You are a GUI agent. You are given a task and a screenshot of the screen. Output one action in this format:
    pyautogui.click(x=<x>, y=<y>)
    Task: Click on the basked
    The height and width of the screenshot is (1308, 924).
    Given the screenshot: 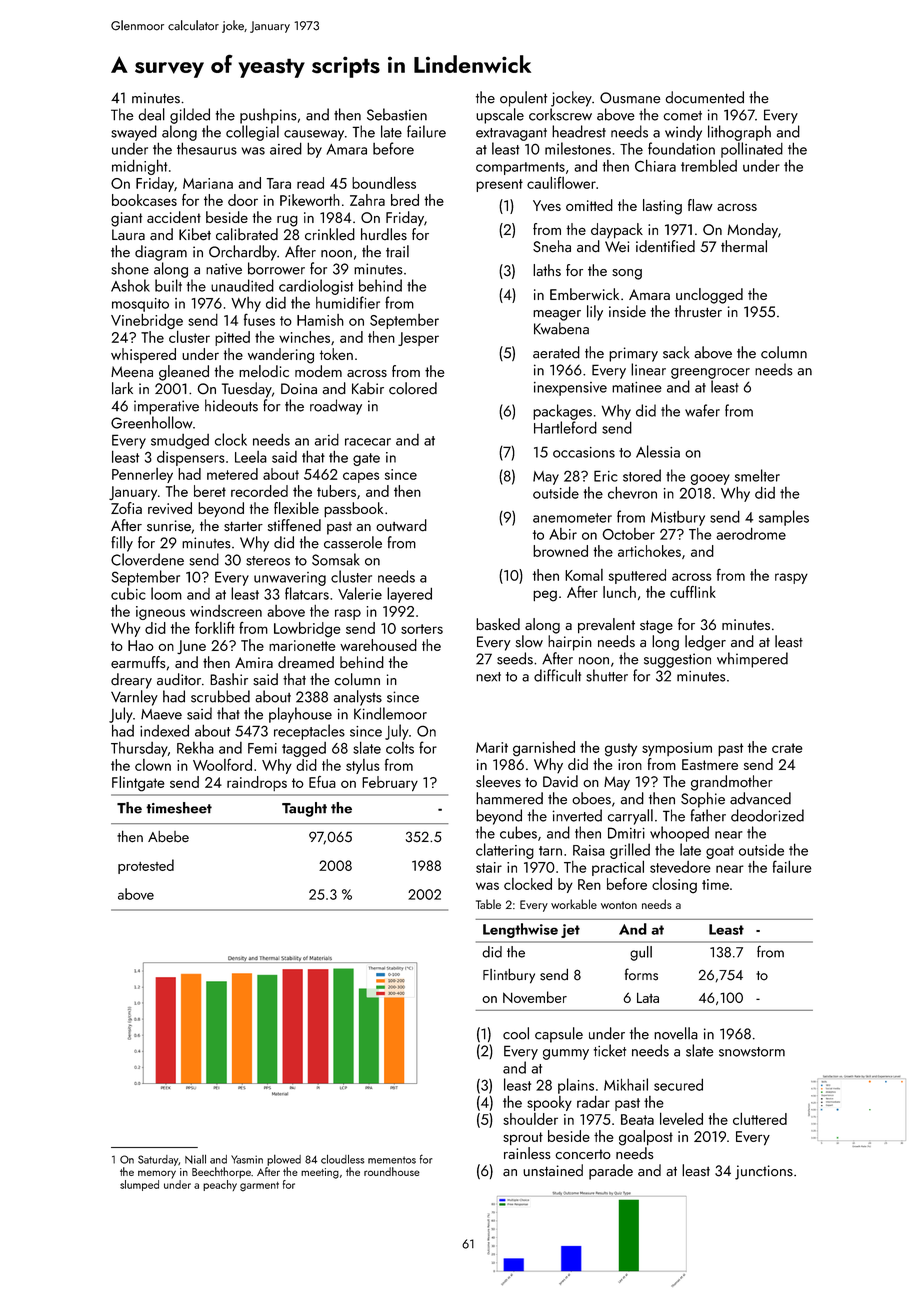 What is the action you would take?
    pyautogui.click(x=498, y=624)
